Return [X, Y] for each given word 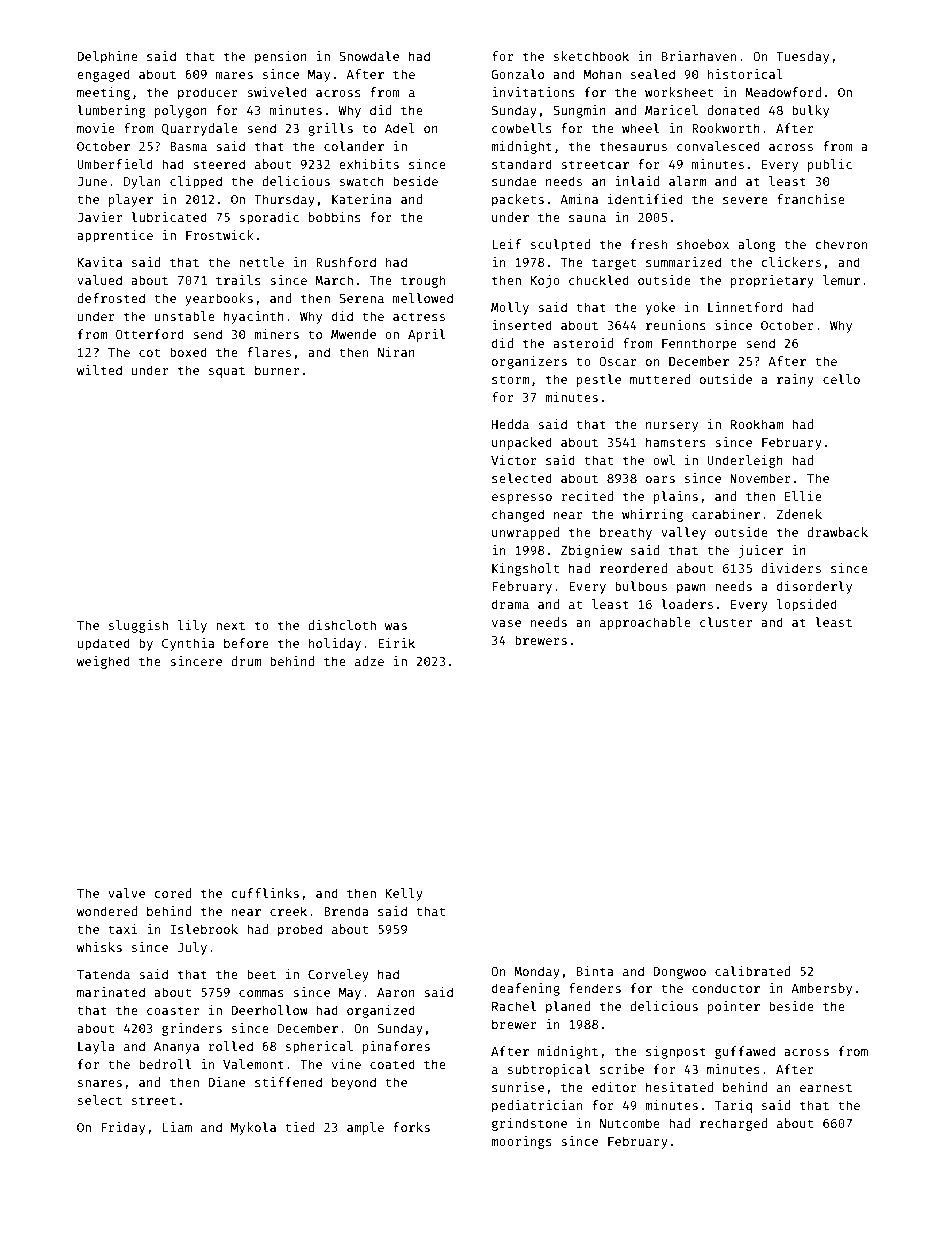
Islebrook [204, 929]
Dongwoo [679, 973]
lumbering [111, 111]
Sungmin [579, 111]
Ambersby [821, 989]
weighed [103, 662]
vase [506, 623]
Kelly [404, 894]
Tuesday [802, 57]
